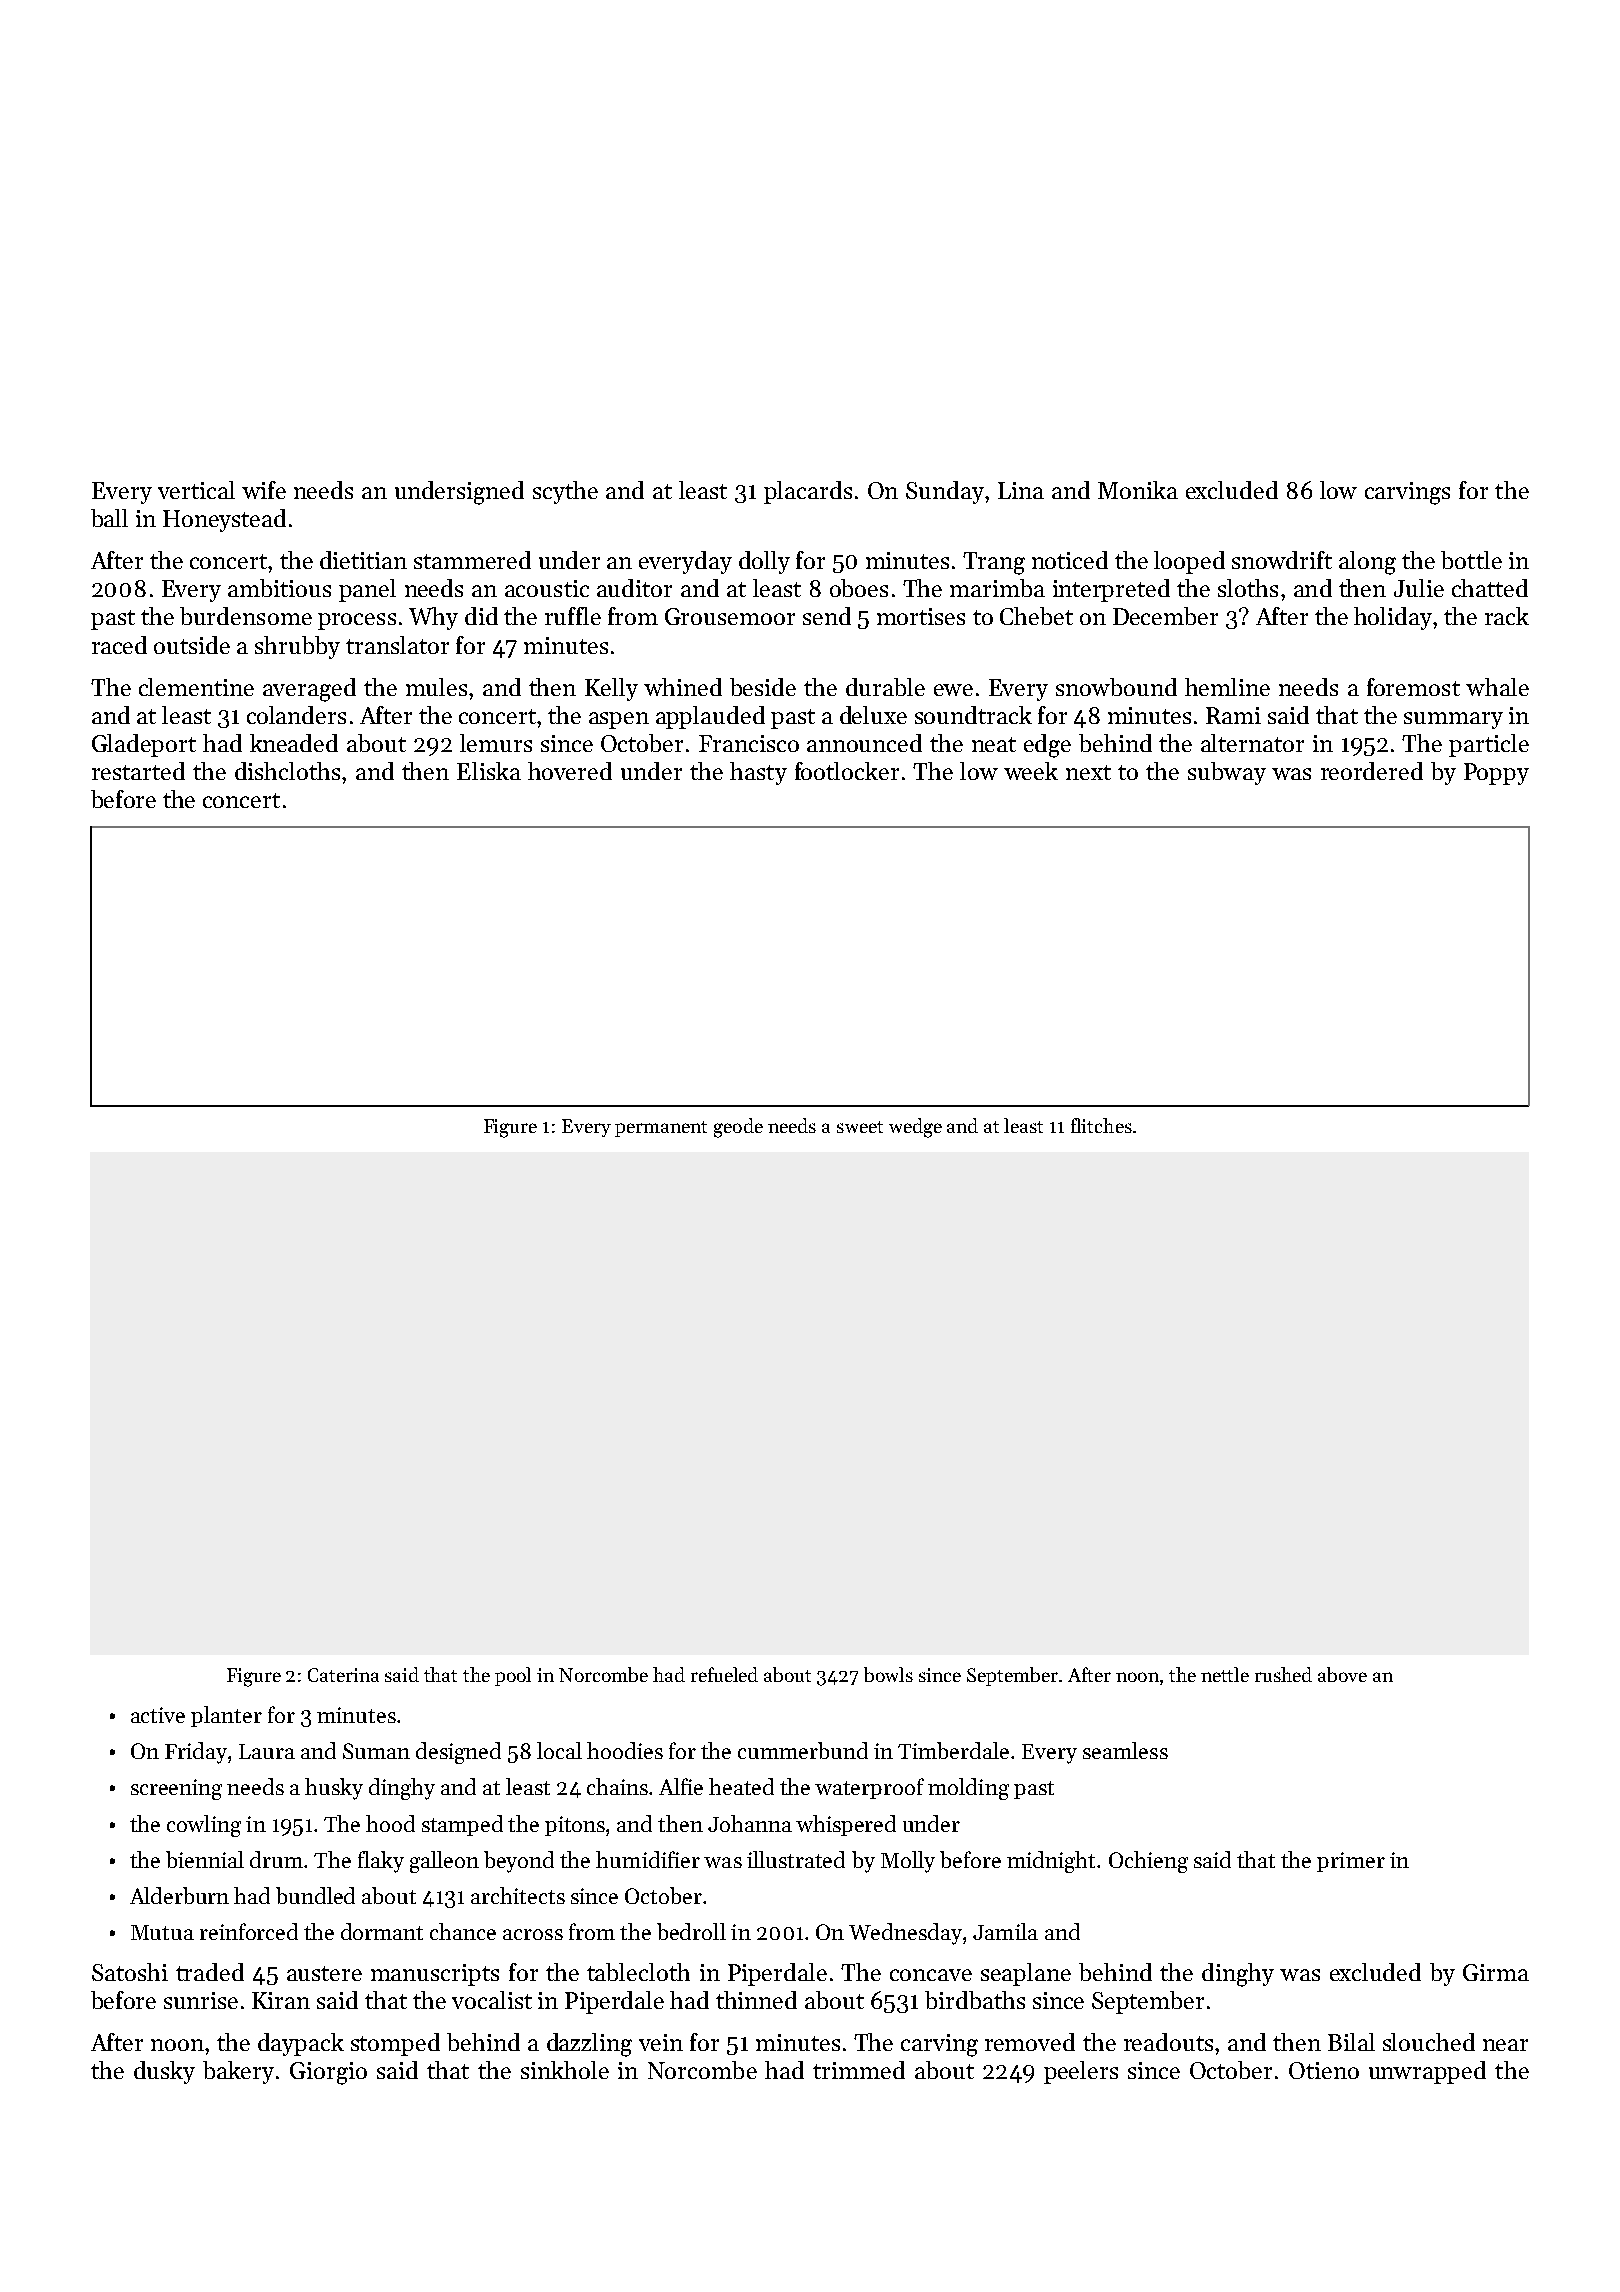  What do you see at coordinates (1225, 1674) in the screenshot?
I see `nettle` at bounding box center [1225, 1674].
